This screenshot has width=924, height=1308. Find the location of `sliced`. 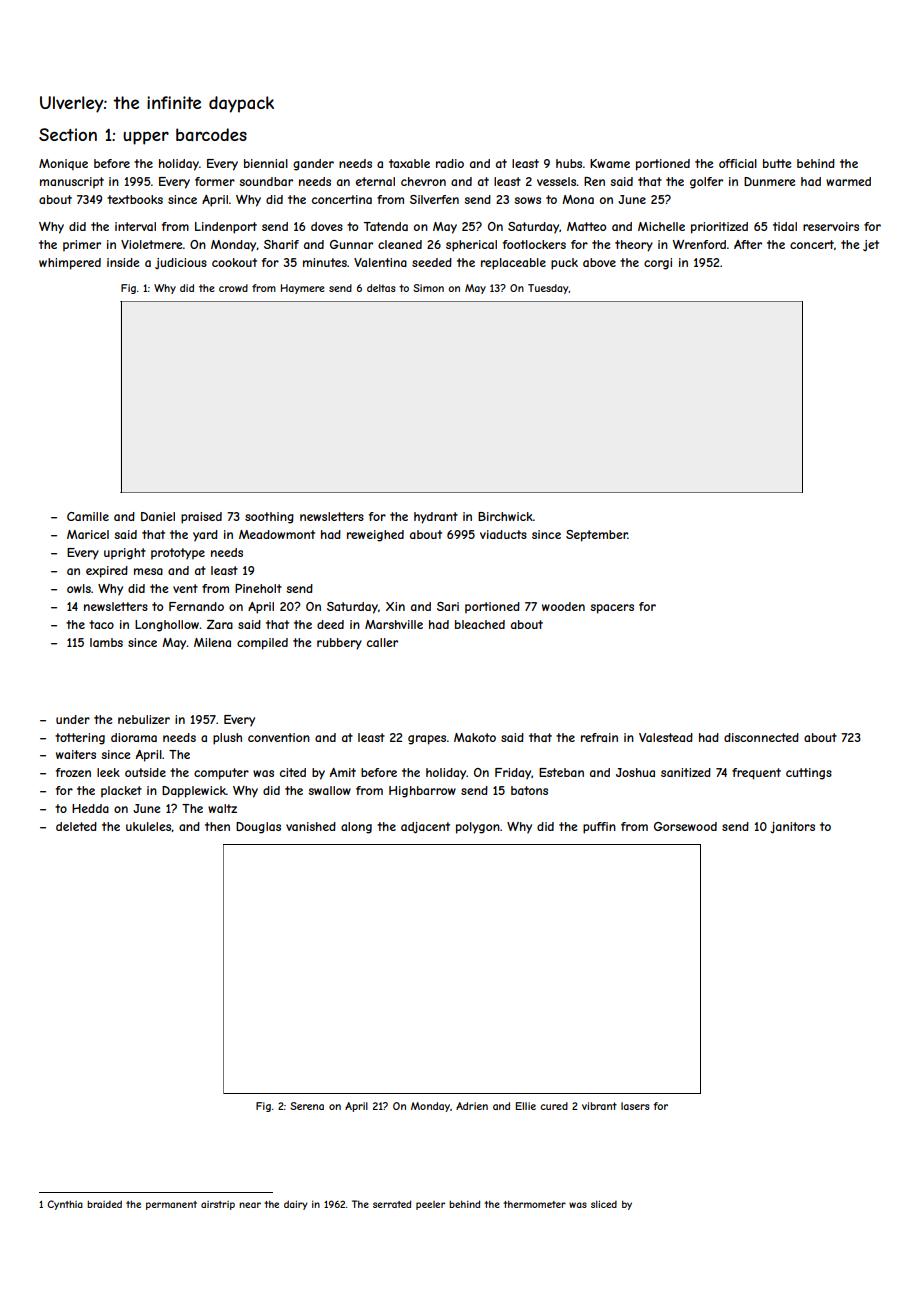

sliced is located at coordinates (604, 1204).
